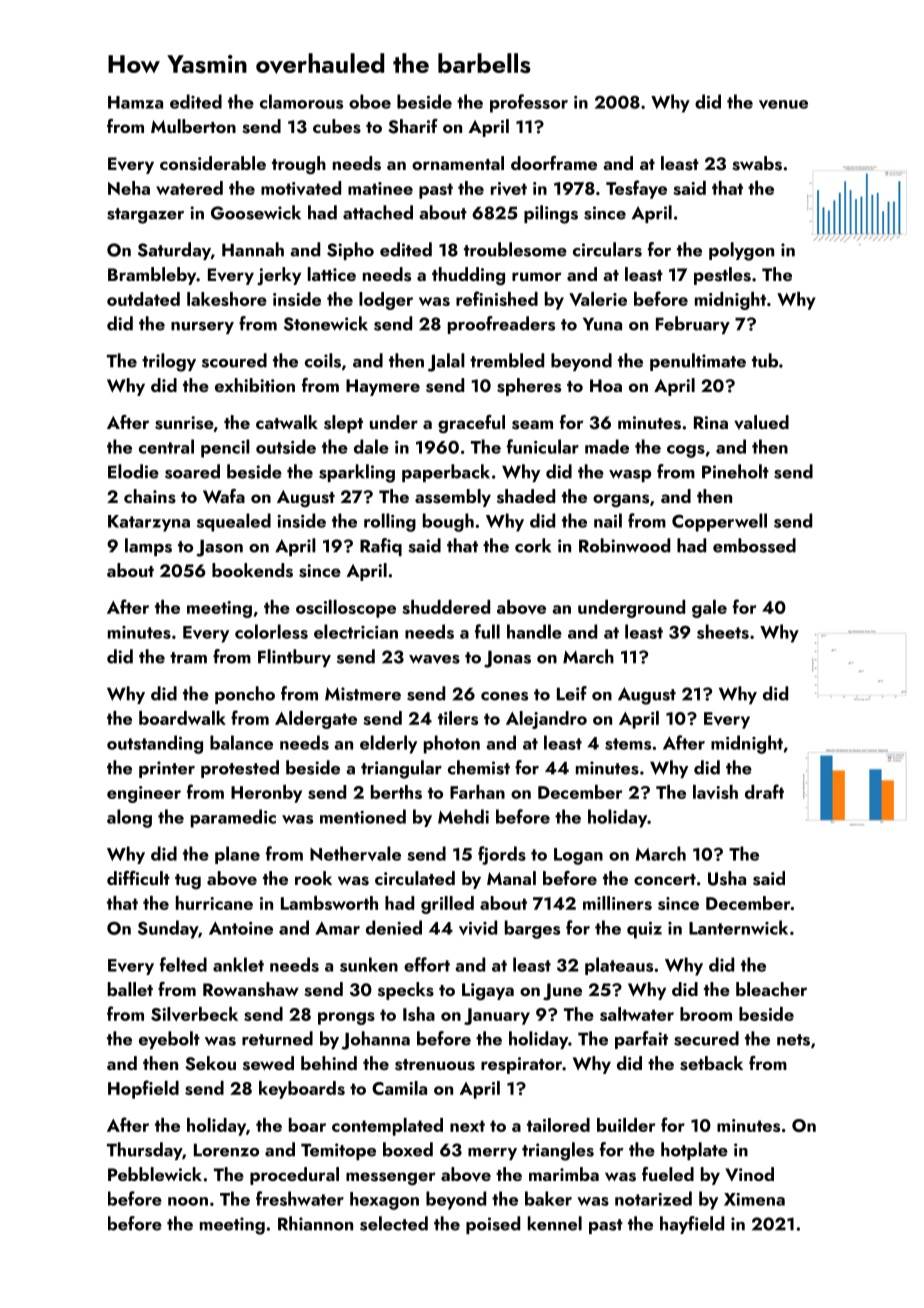 This page has height=1308, width=924. I want to click on Mulberton, so click(193, 126).
